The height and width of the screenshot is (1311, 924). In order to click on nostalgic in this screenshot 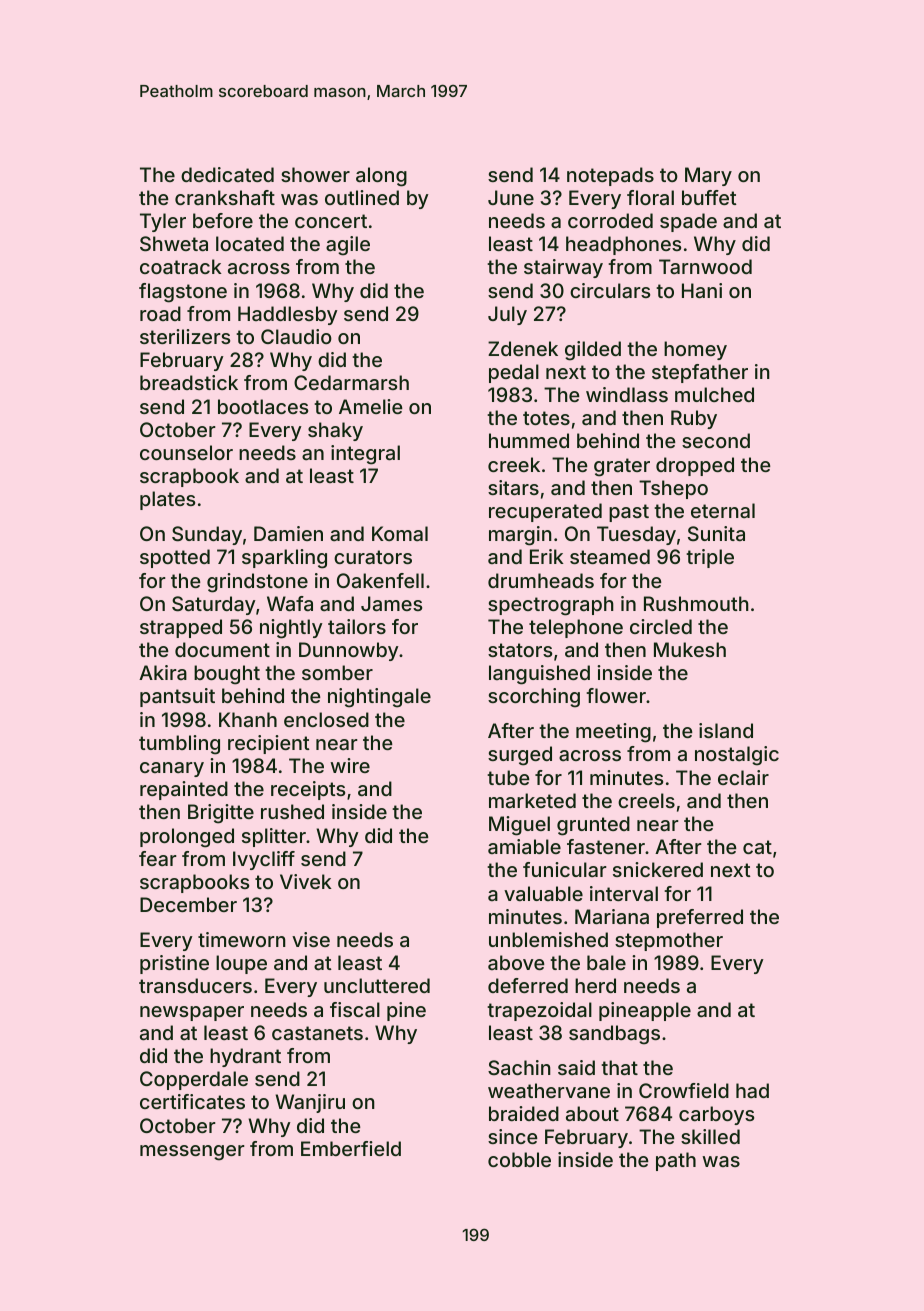, I will do `click(737, 756)`.
